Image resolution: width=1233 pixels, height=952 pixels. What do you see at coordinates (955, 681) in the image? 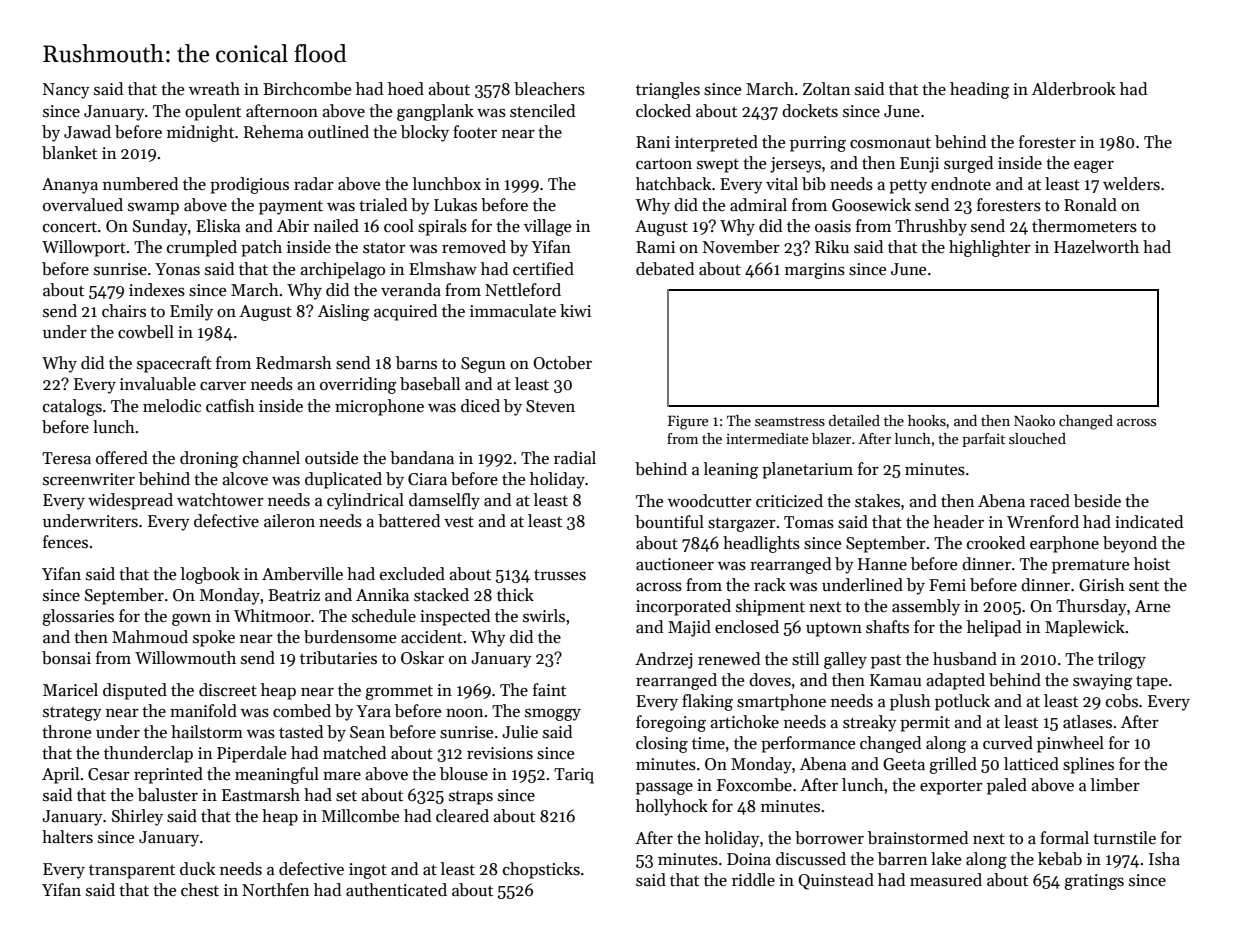
I see `adapted` at bounding box center [955, 681].
